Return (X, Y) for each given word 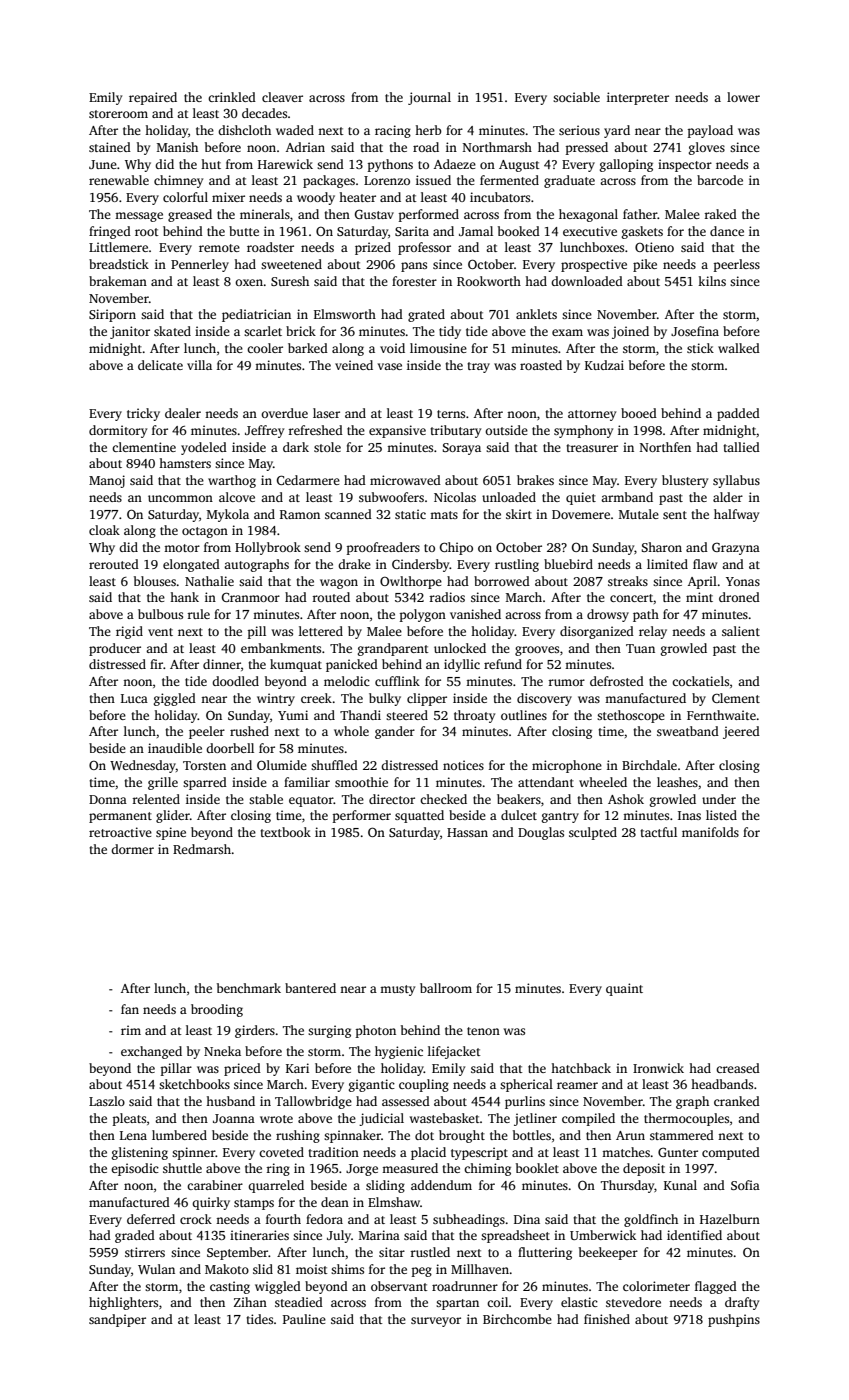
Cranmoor (251, 597)
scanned (348, 514)
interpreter (638, 98)
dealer (183, 413)
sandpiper (117, 1320)
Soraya (461, 449)
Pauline (304, 1319)
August (519, 166)
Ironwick (658, 1068)
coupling (424, 1085)
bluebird (568, 564)
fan (130, 1009)
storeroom (118, 114)
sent (675, 515)
